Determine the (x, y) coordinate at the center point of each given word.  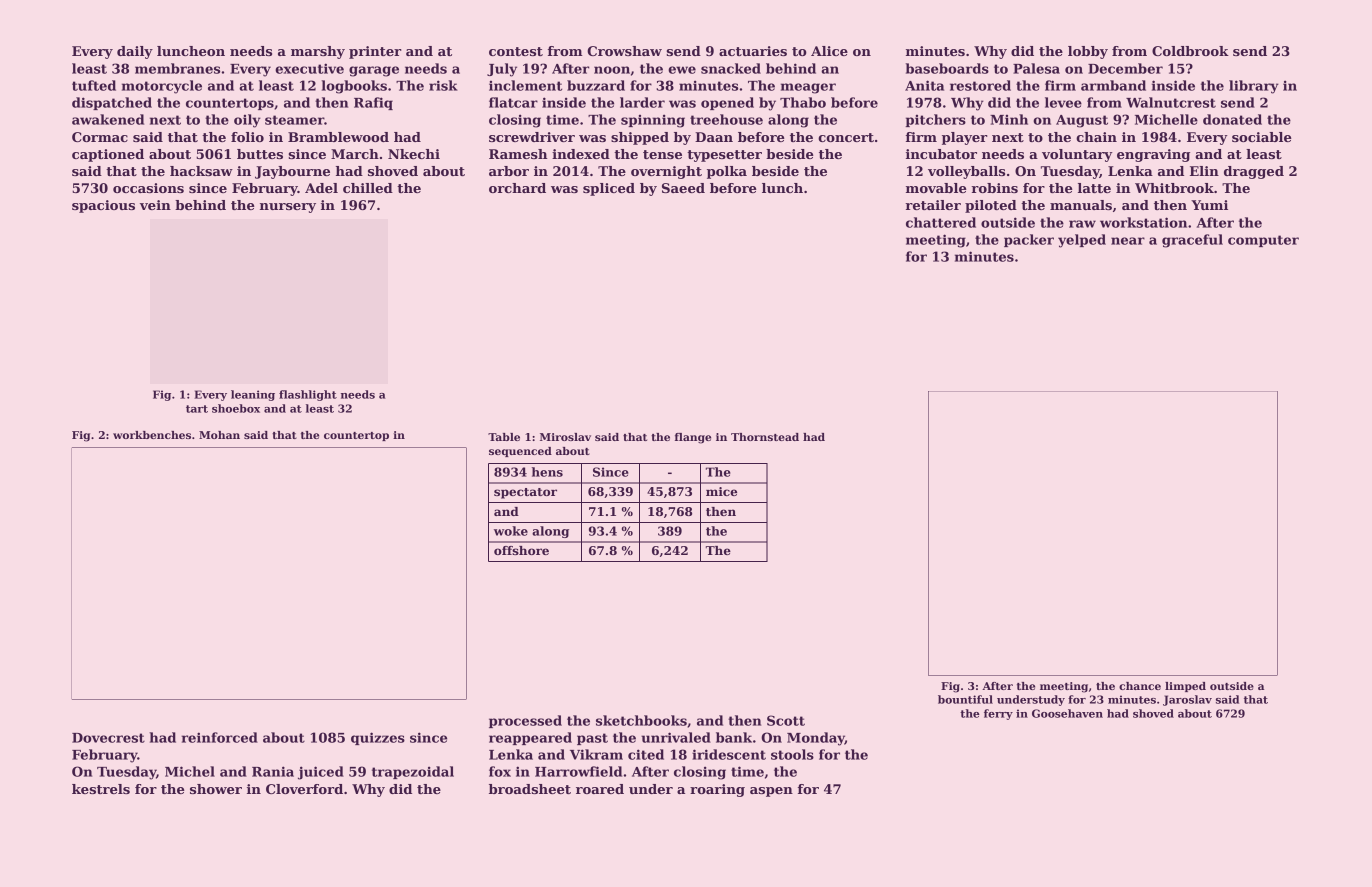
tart (197, 409)
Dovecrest (108, 738)
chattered (941, 222)
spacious (103, 206)
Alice (829, 51)
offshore (521, 550)
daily (135, 52)
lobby (1088, 52)
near (1128, 241)
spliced (609, 189)
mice (721, 491)
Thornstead (765, 437)
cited (646, 754)
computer (1263, 241)
